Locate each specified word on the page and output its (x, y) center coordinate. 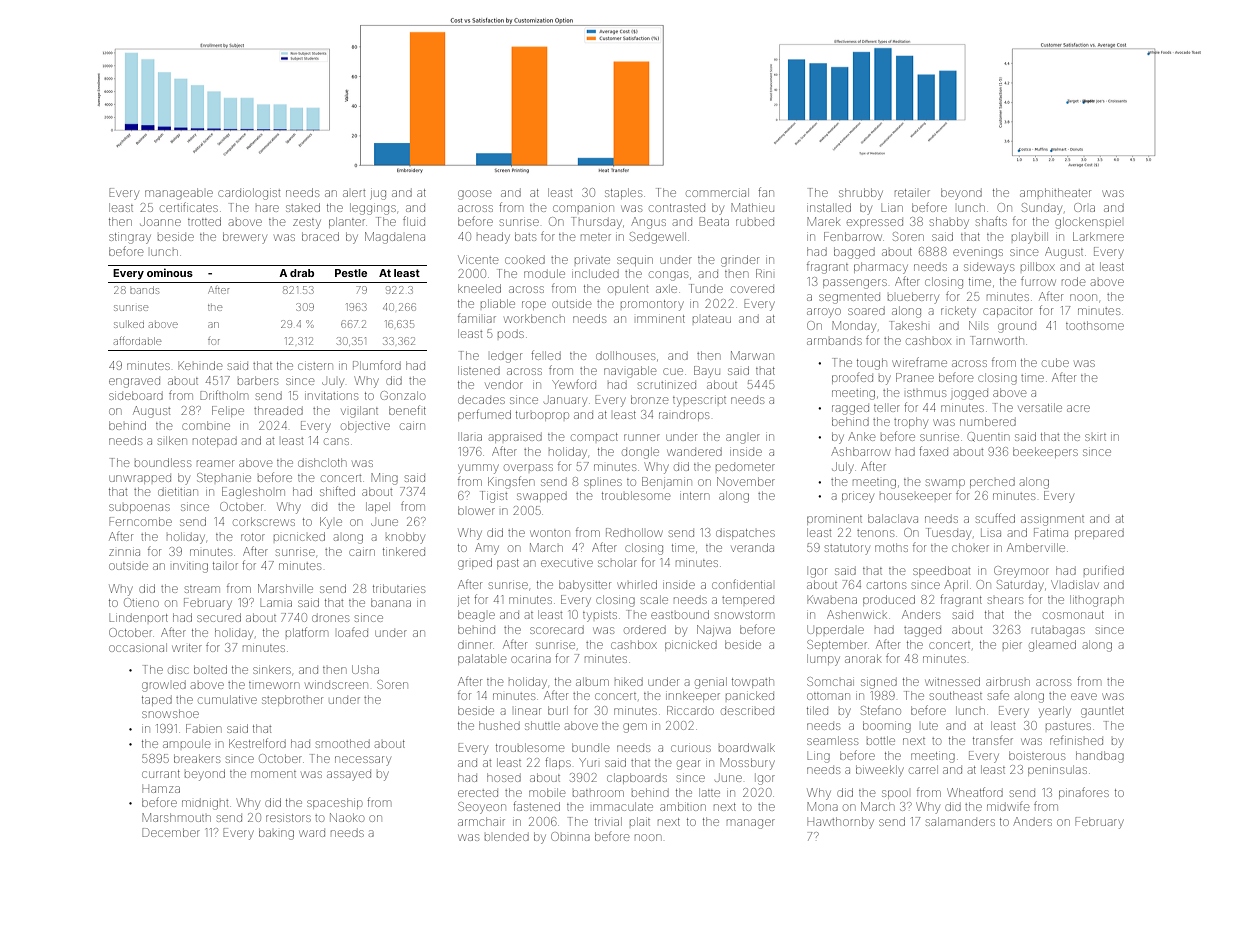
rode (1073, 281)
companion (583, 208)
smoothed (343, 743)
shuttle (542, 725)
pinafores (1084, 793)
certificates (189, 207)
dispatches (745, 534)
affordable (137, 341)
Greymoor (1021, 572)
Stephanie (224, 477)
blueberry (913, 298)
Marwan (752, 355)
